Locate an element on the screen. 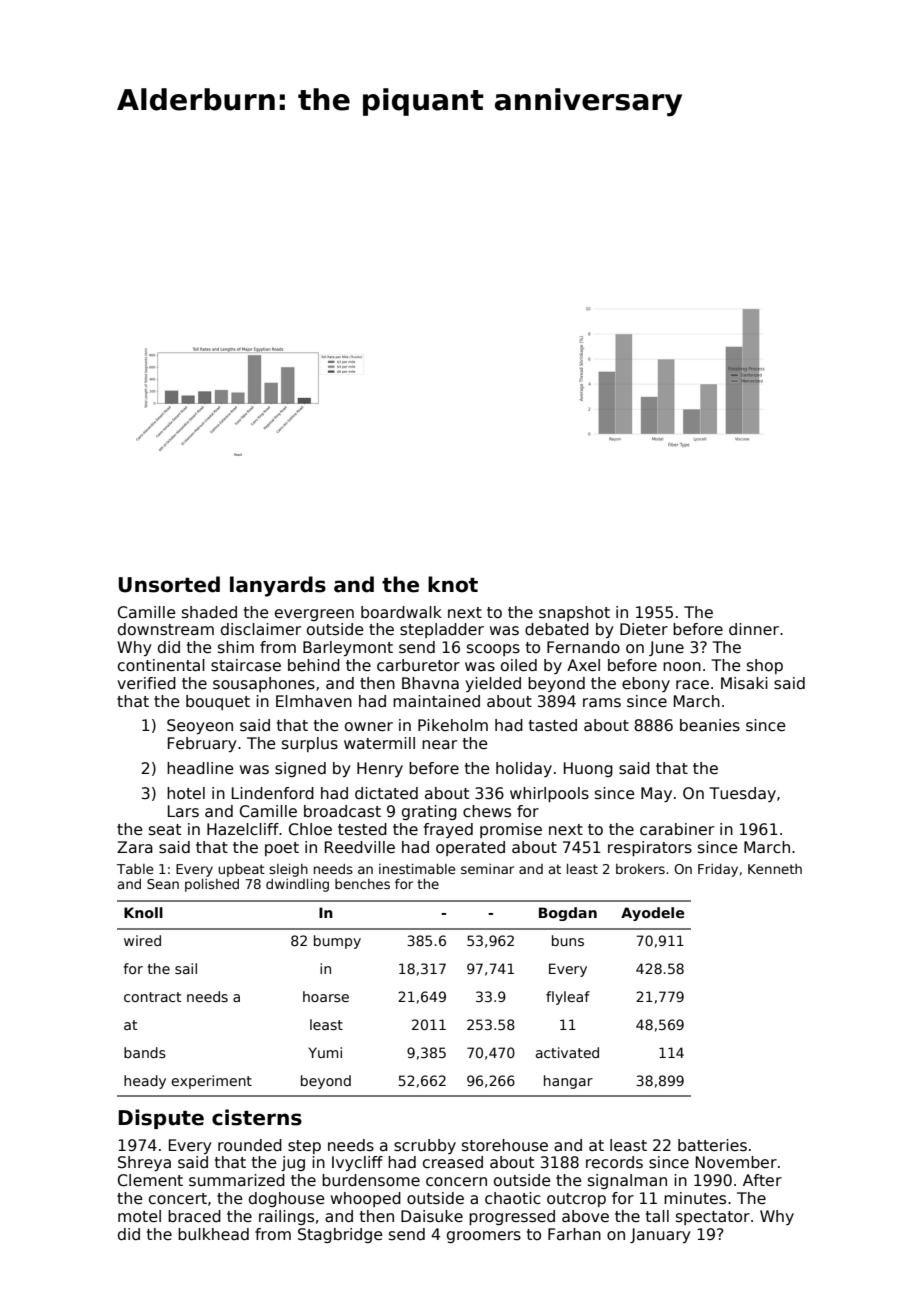 This screenshot has width=924, height=1314. wired is located at coordinates (142, 940).
